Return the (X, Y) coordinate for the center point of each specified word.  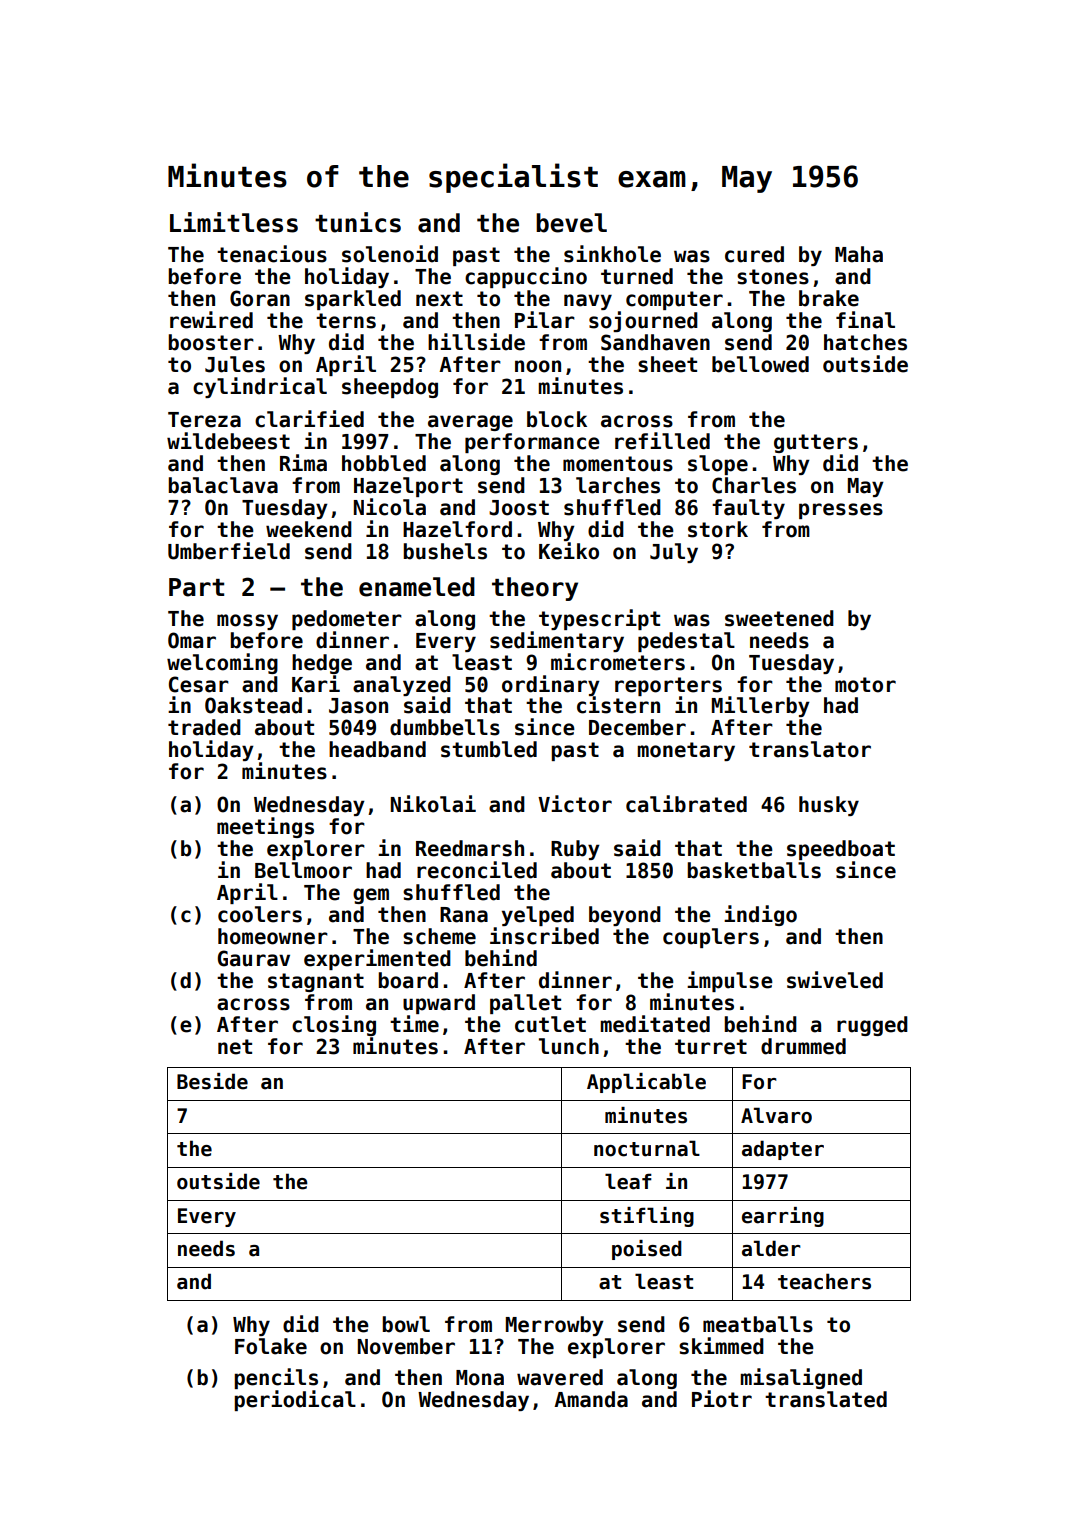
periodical (295, 1400)
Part (196, 587)
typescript (599, 619)
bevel (571, 223)
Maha (859, 254)
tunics (358, 222)
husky (829, 806)
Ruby (575, 850)
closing (334, 1025)
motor (865, 685)
